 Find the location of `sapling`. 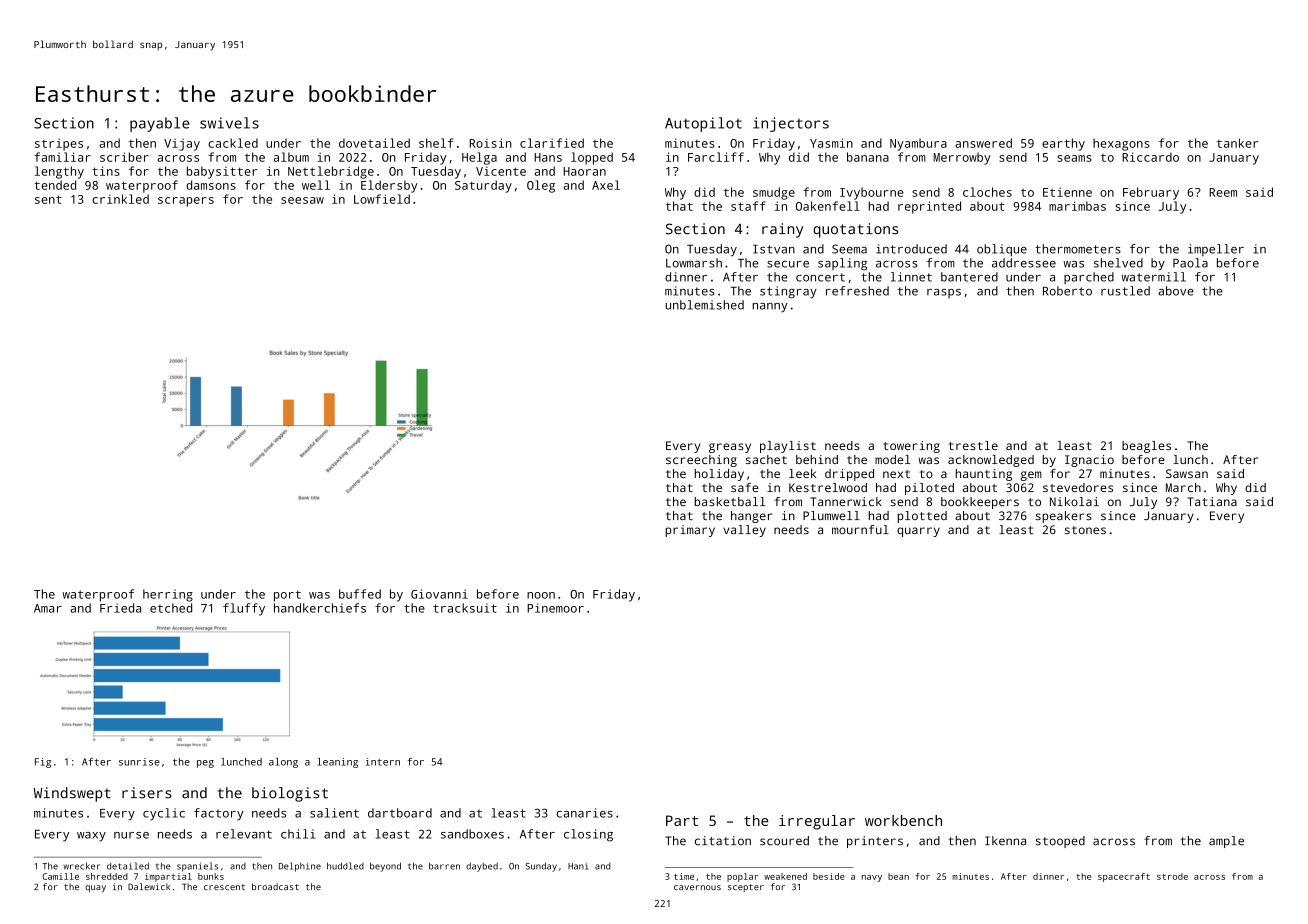

sapling is located at coordinates (842, 264).
